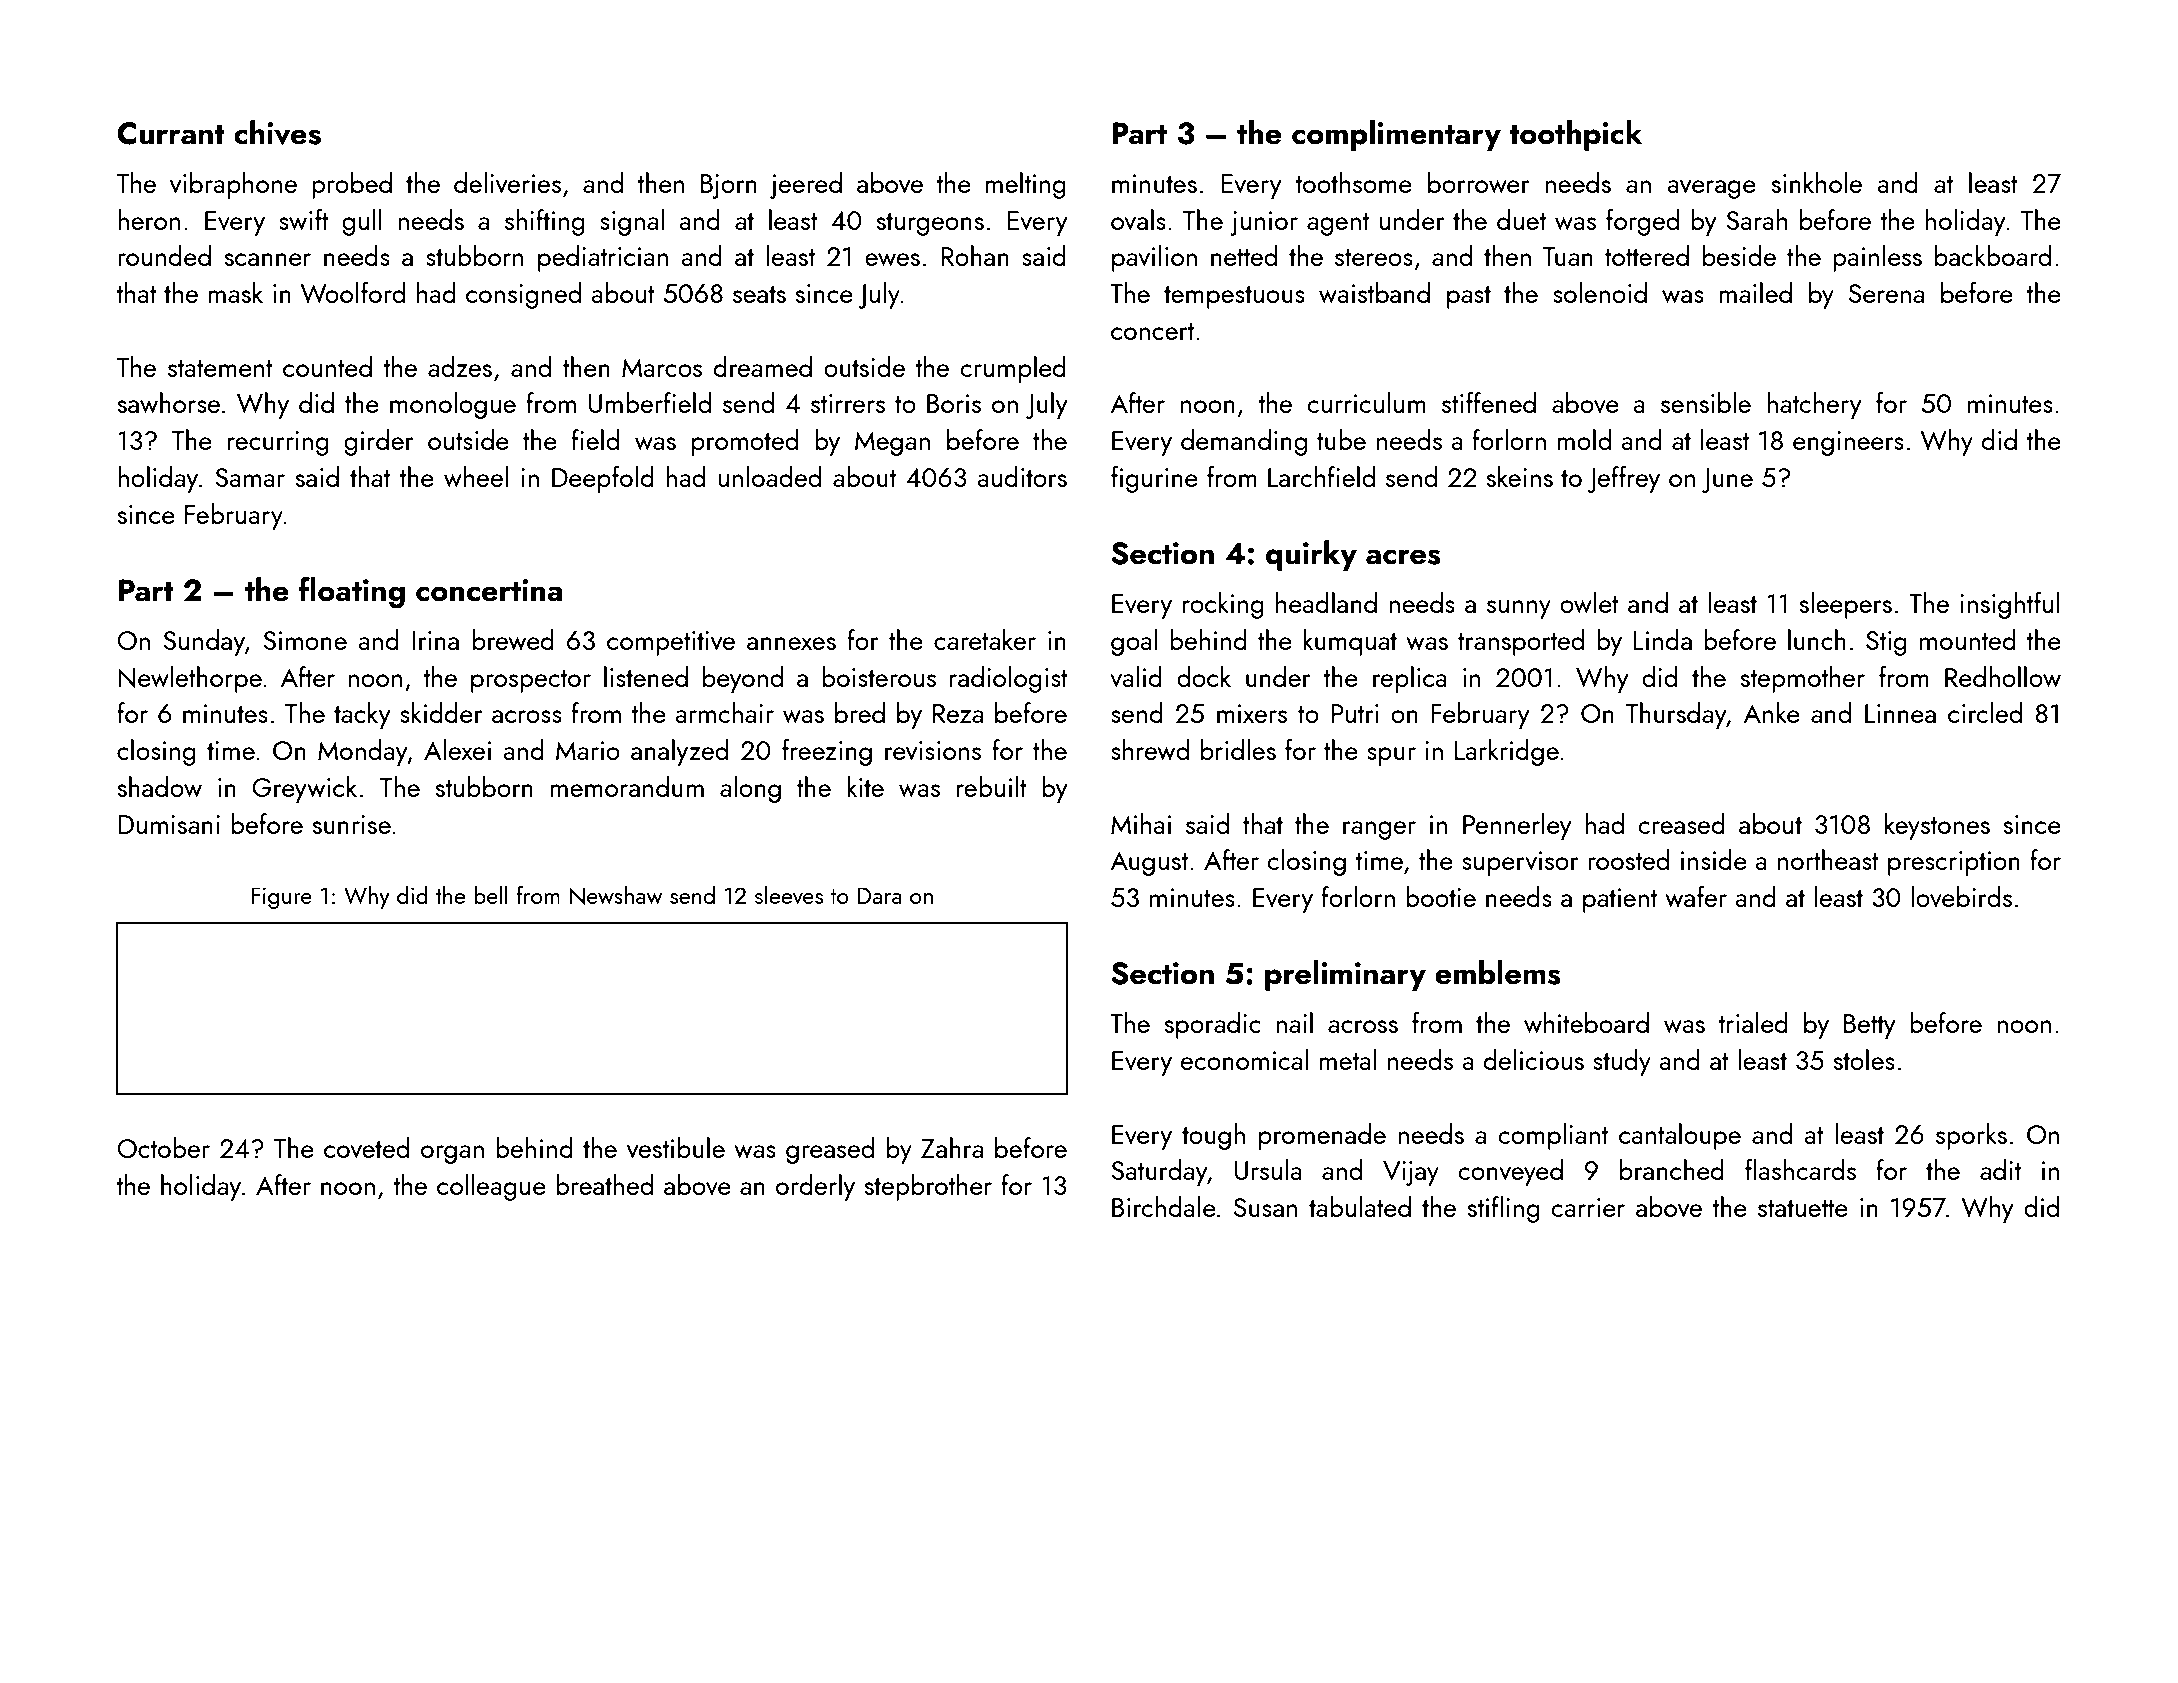  Describe the element at coordinates (1817, 182) in the document. I see `sinkhole` at that location.
